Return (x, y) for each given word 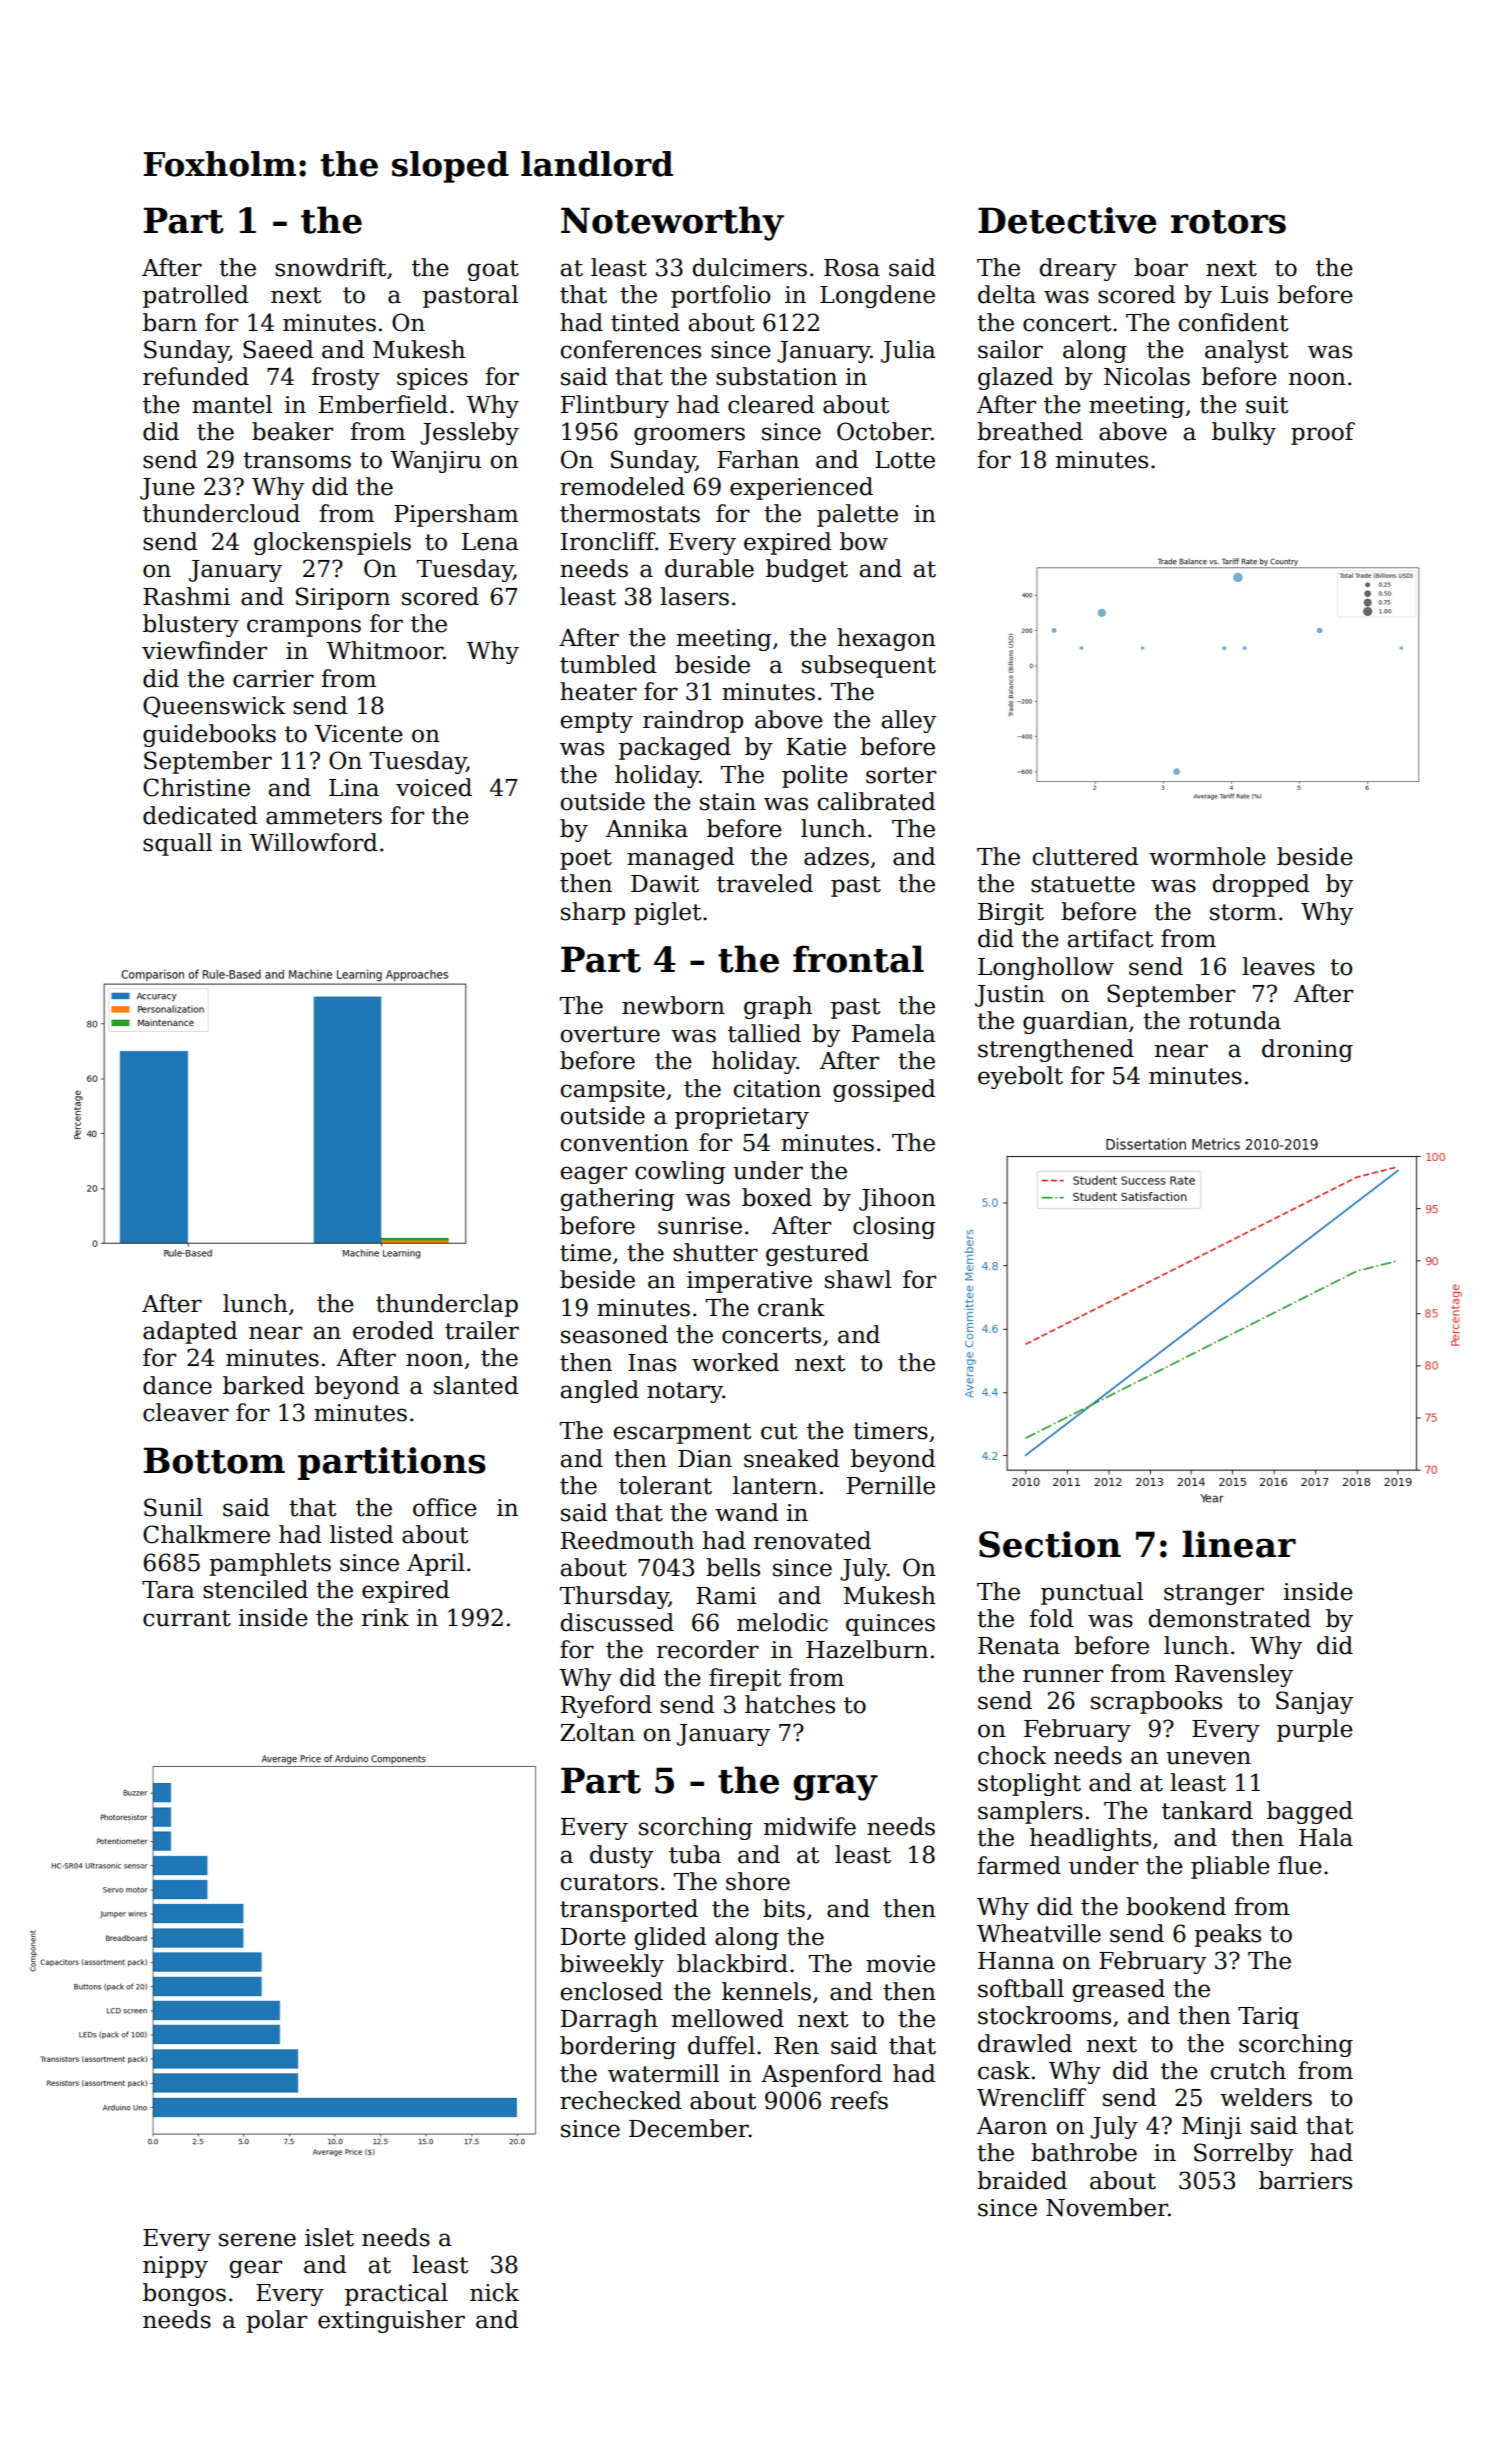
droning (1307, 1050)
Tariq (1268, 2018)
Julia (908, 351)
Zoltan (597, 1732)
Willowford (314, 842)
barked (264, 1385)
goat (493, 270)
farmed (1019, 1865)
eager (594, 1175)
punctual (1092, 1593)
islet (329, 2237)
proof (1323, 433)
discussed (617, 1622)
